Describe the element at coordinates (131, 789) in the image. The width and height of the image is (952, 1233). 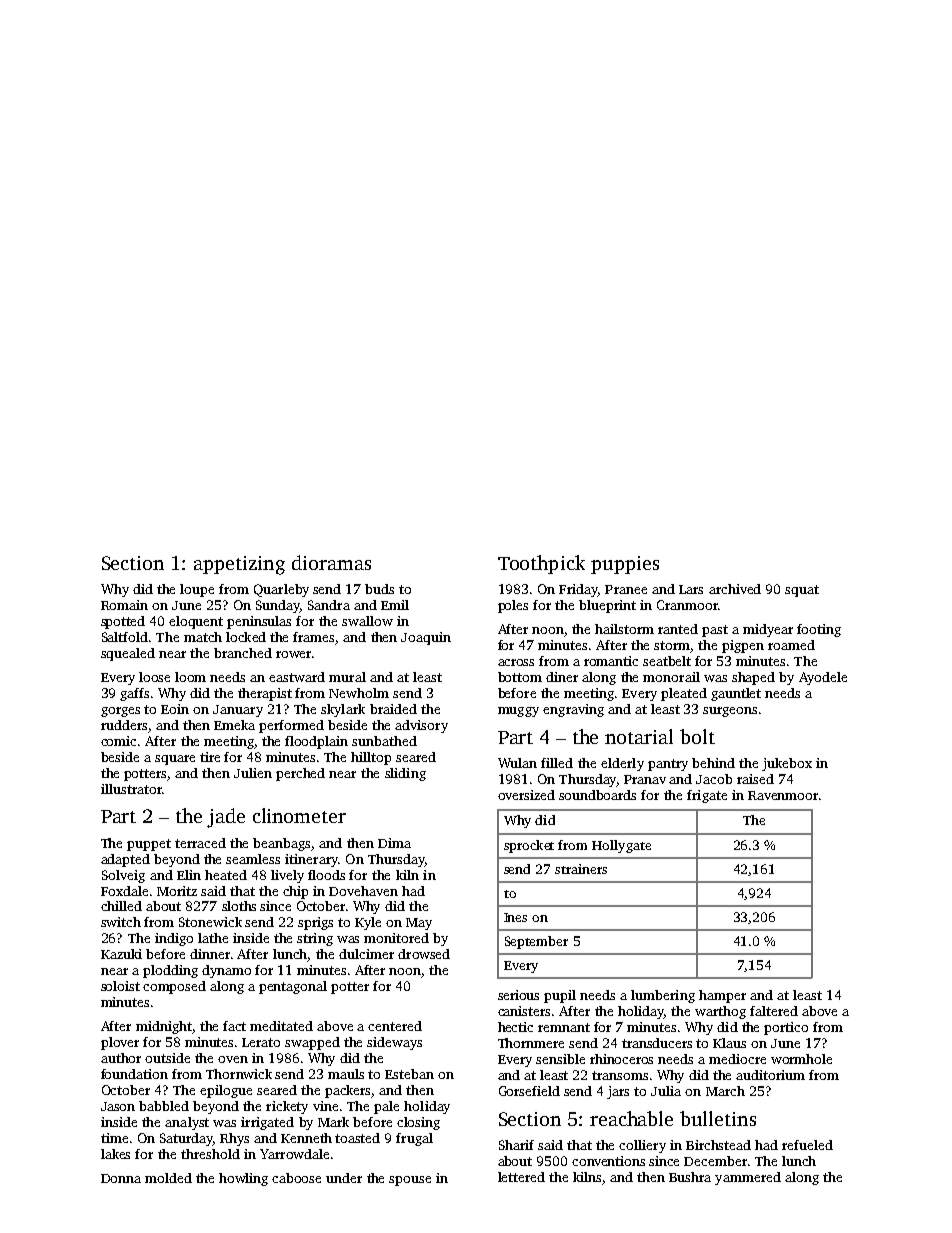
I see `illustrator` at that location.
